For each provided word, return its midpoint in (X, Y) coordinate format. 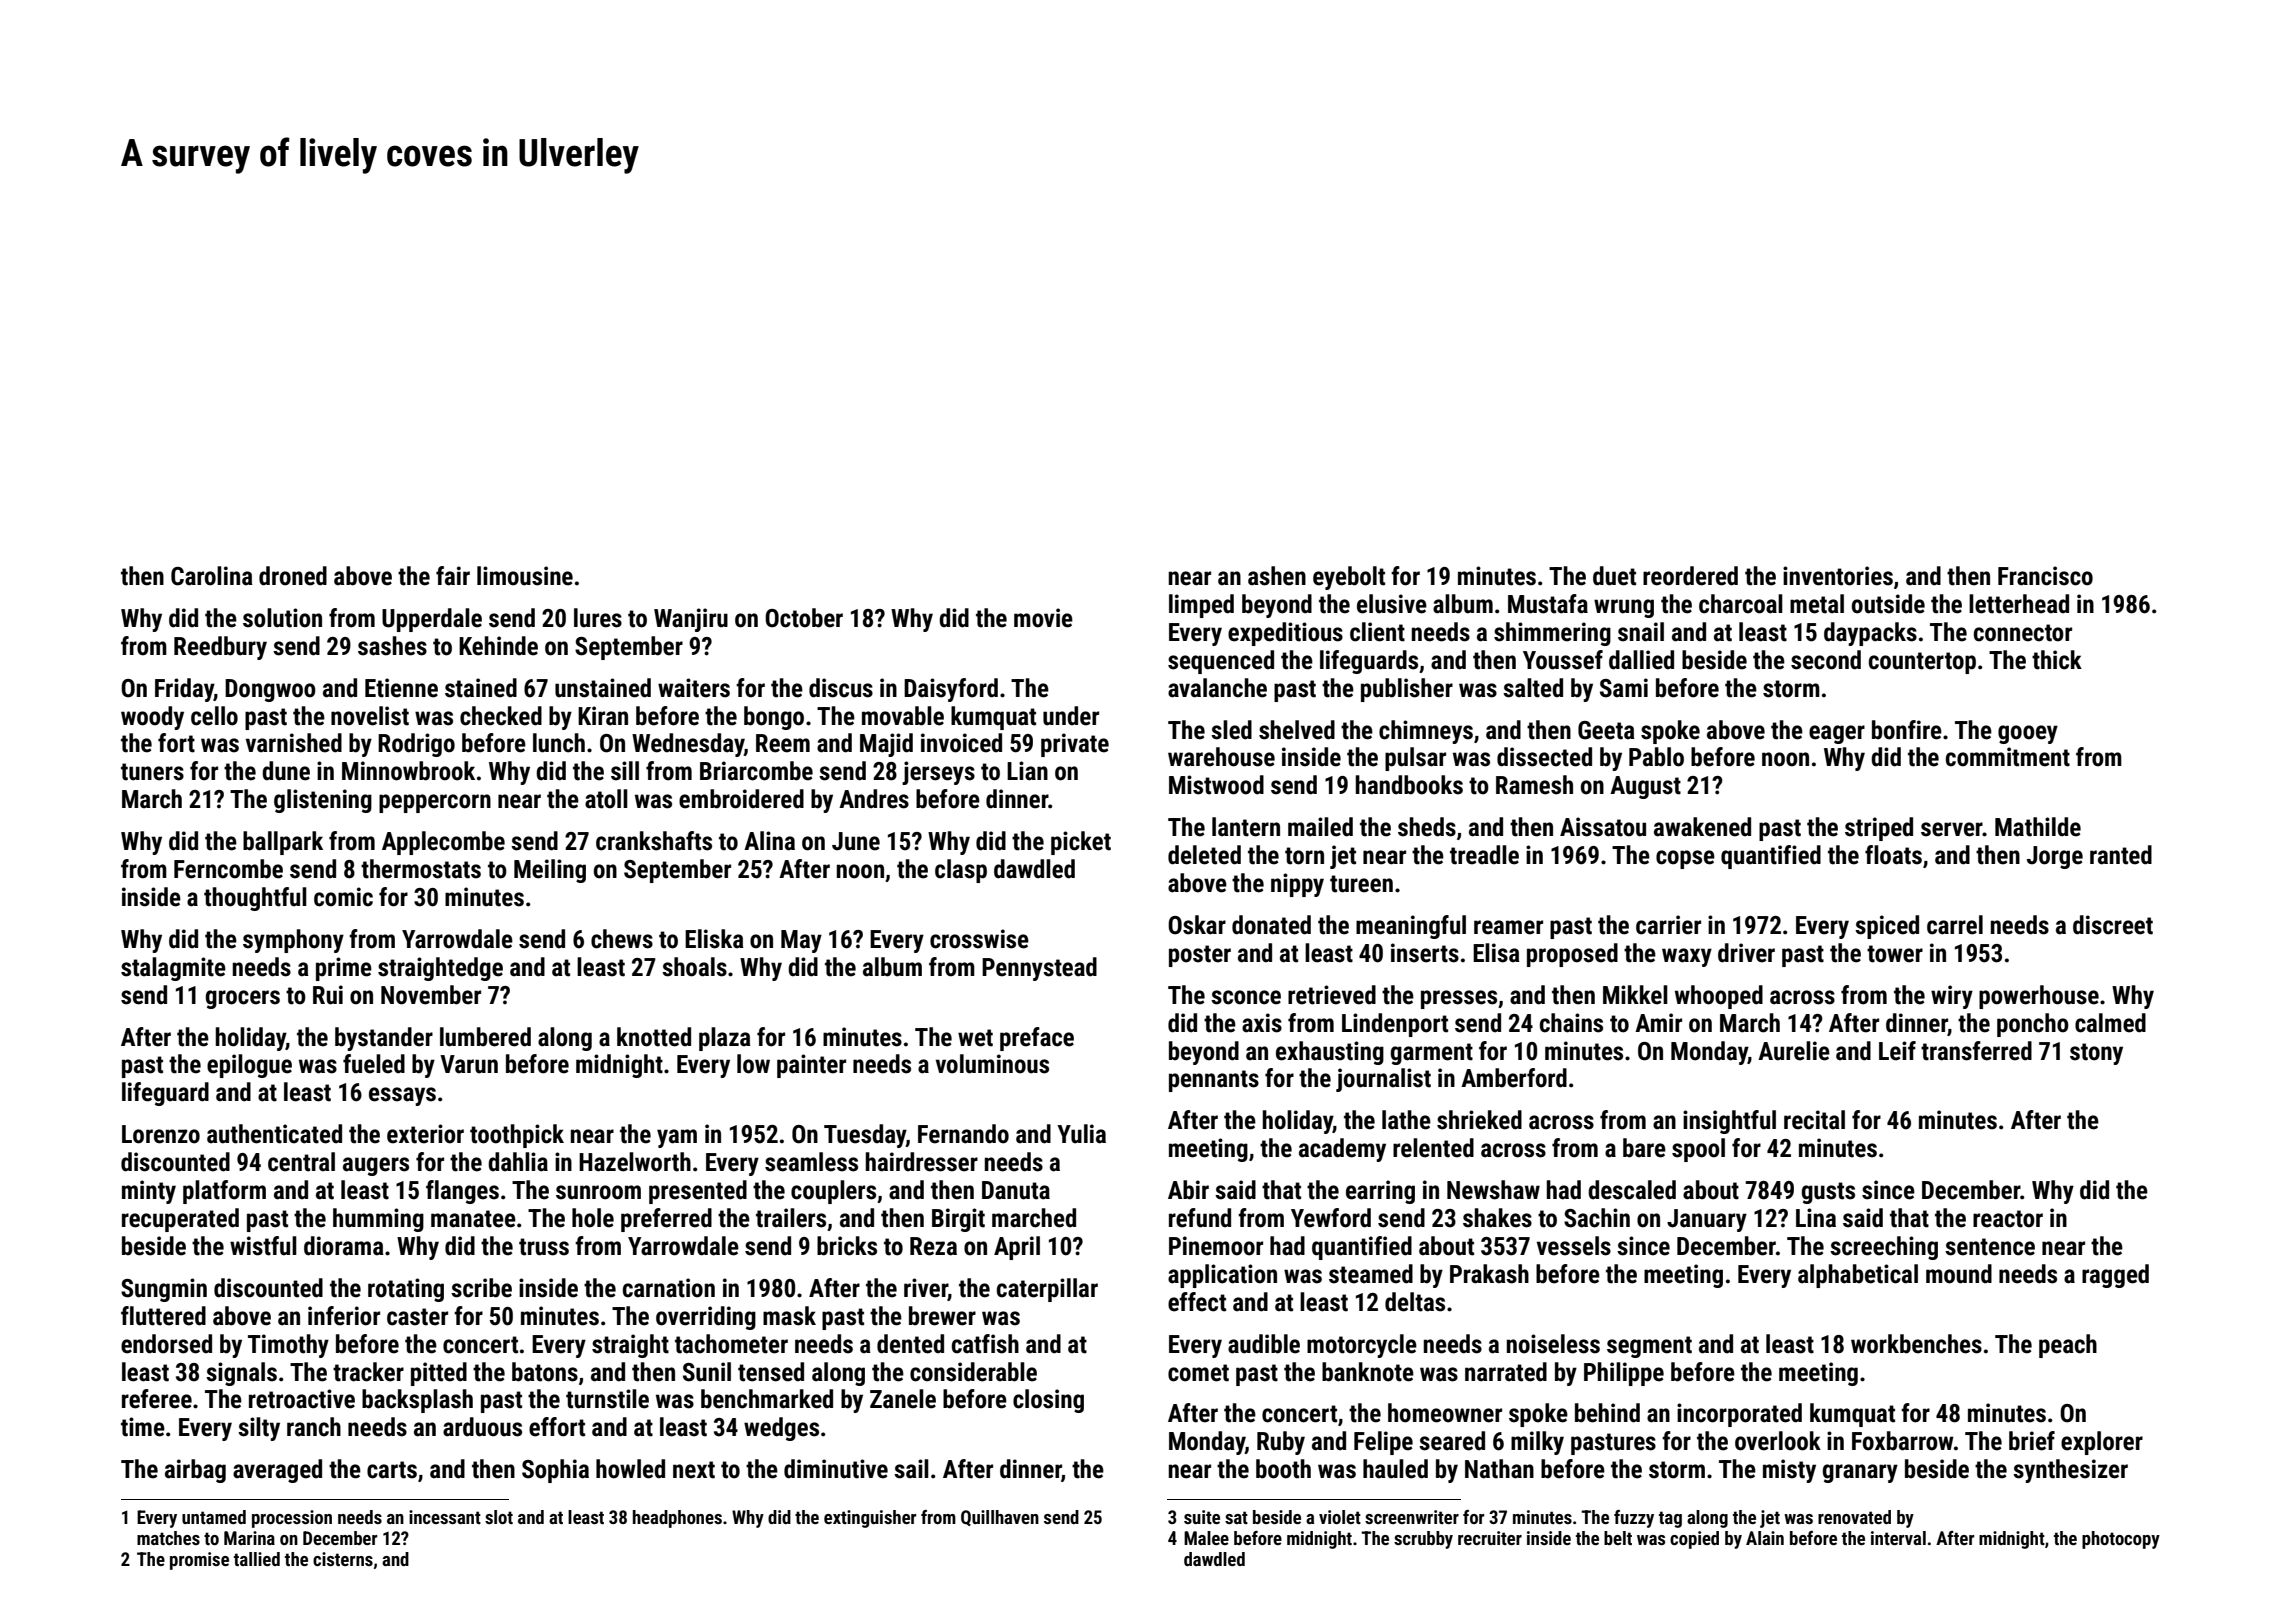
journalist (1383, 1080)
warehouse (1221, 757)
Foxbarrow (1903, 1441)
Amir (1658, 1022)
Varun (469, 1064)
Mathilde (2038, 827)
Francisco (2045, 576)
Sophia (555, 1471)
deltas (1415, 1302)
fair (453, 576)
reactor (2008, 1219)
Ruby (1281, 1443)
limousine (525, 576)
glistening (323, 801)
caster (417, 1317)
